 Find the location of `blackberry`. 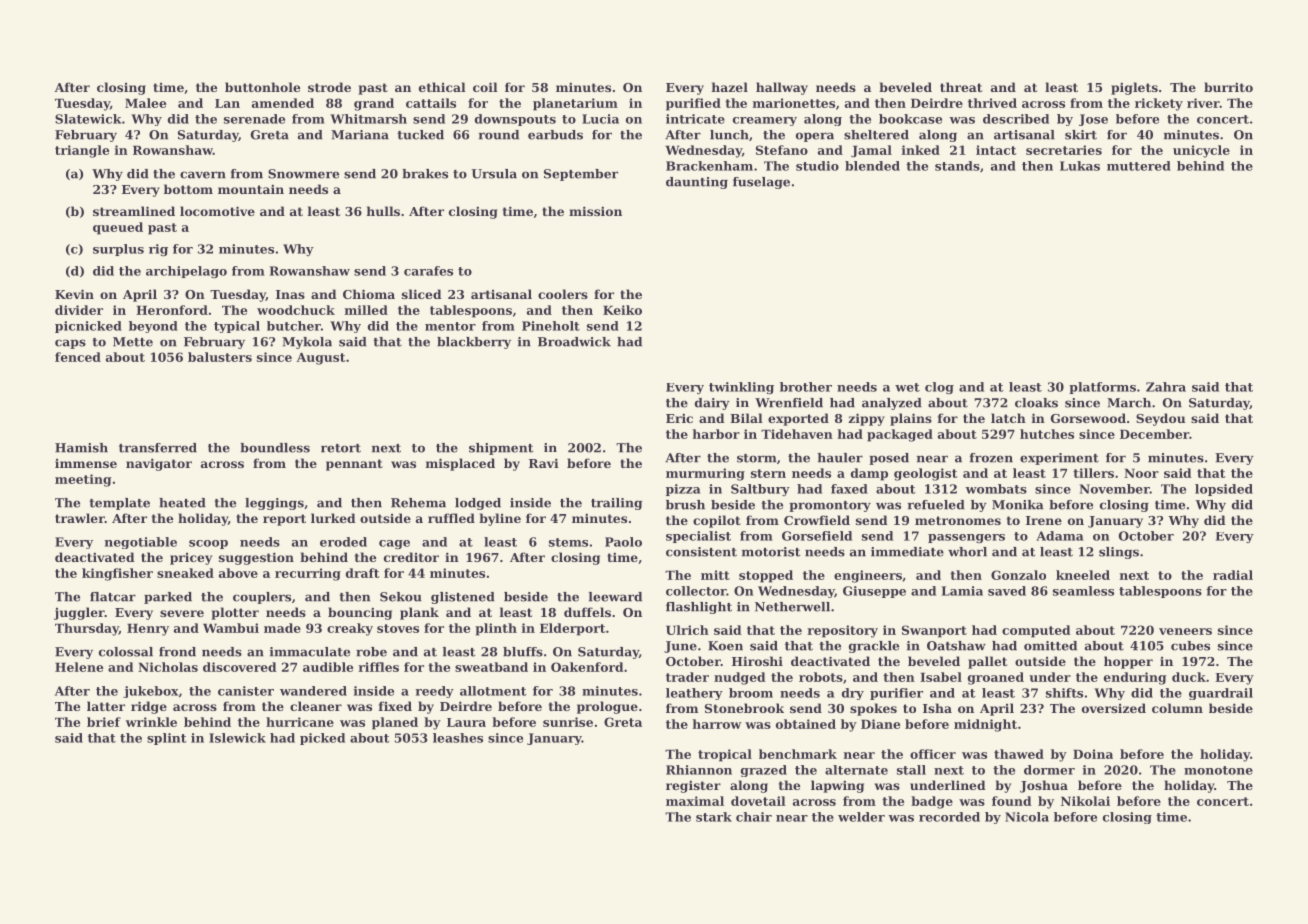

blackberry is located at coordinates (474, 343).
